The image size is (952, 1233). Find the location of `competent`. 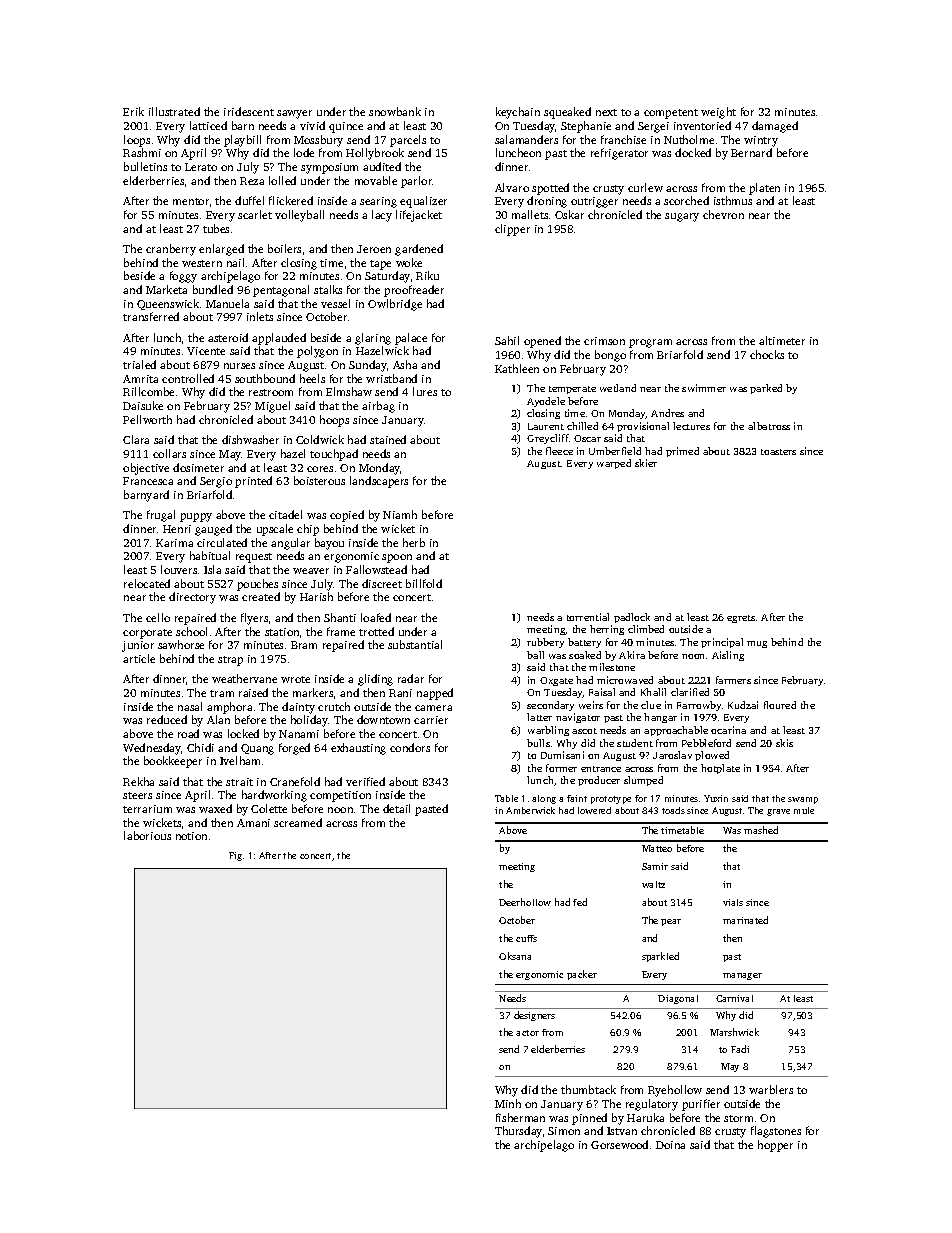

competent is located at coordinates (671, 114).
